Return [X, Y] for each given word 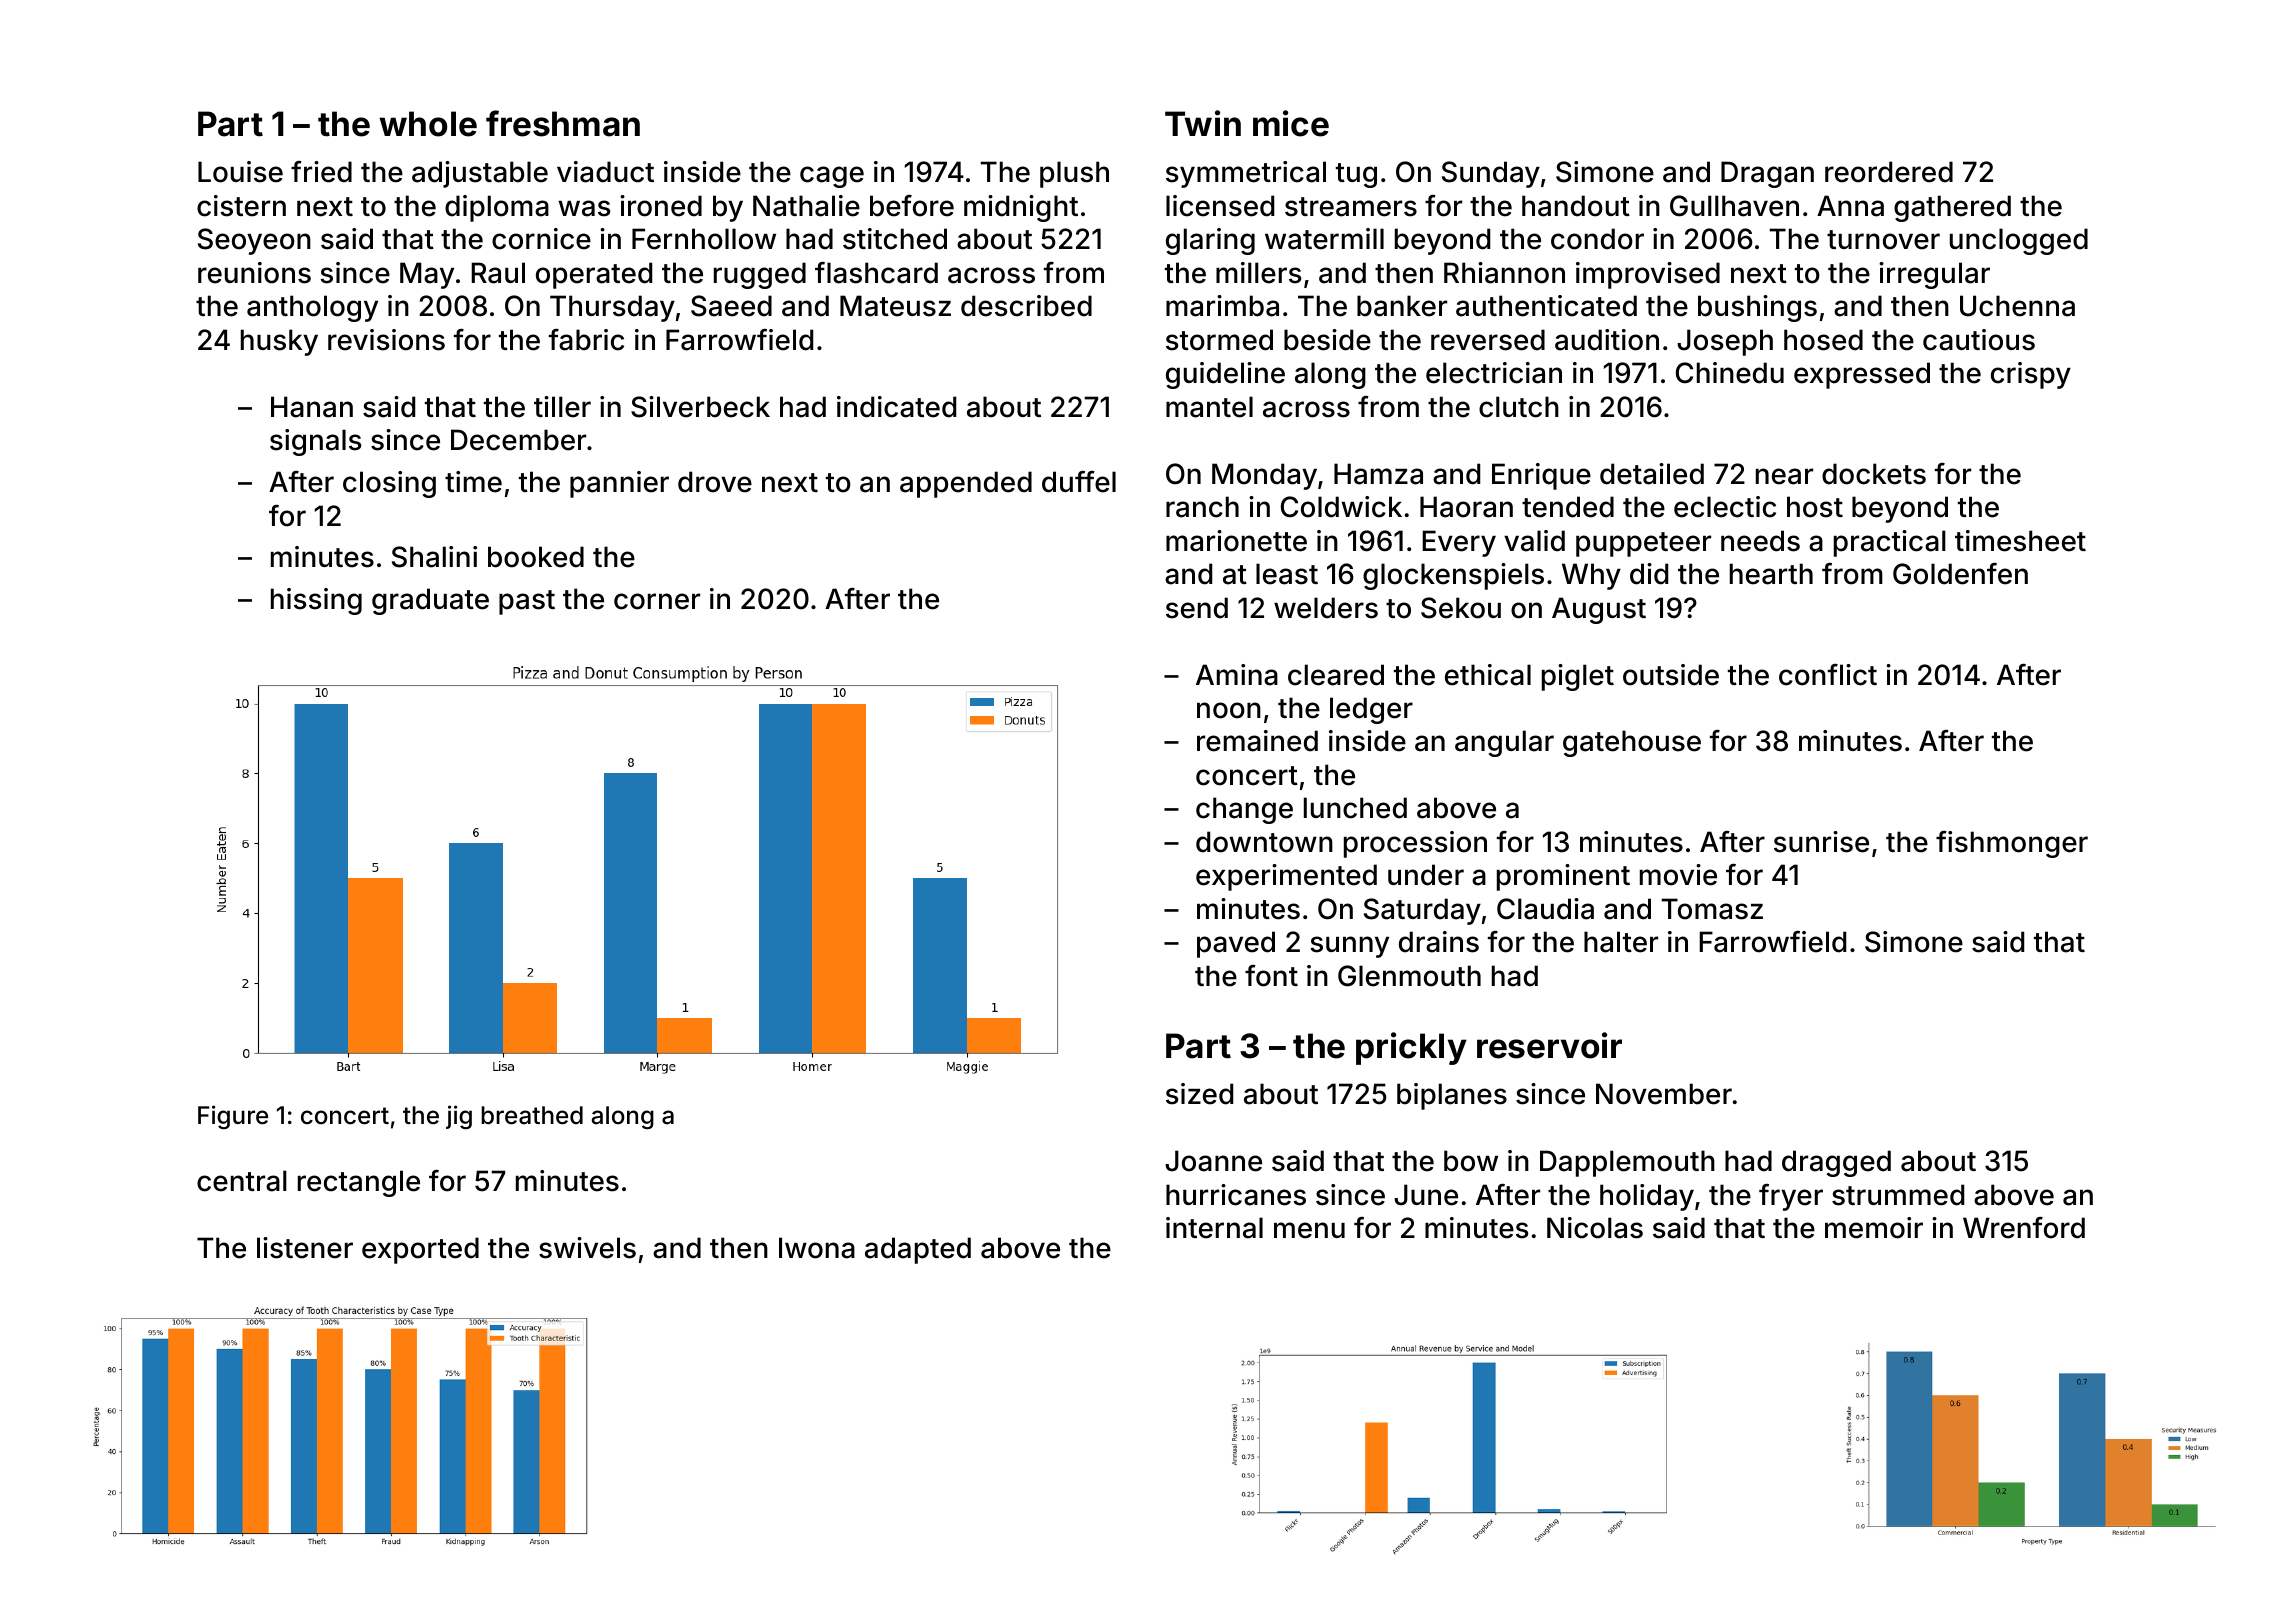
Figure [233, 1117]
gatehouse [1632, 743]
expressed [1862, 375]
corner [657, 601]
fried [321, 172]
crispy [2031, 375]
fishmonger [2012, 844]
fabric [586, 340]
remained [1257, 741]
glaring [1210, 241]
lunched [1355, 808]
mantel [1209, 407]
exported [420, 1250]
